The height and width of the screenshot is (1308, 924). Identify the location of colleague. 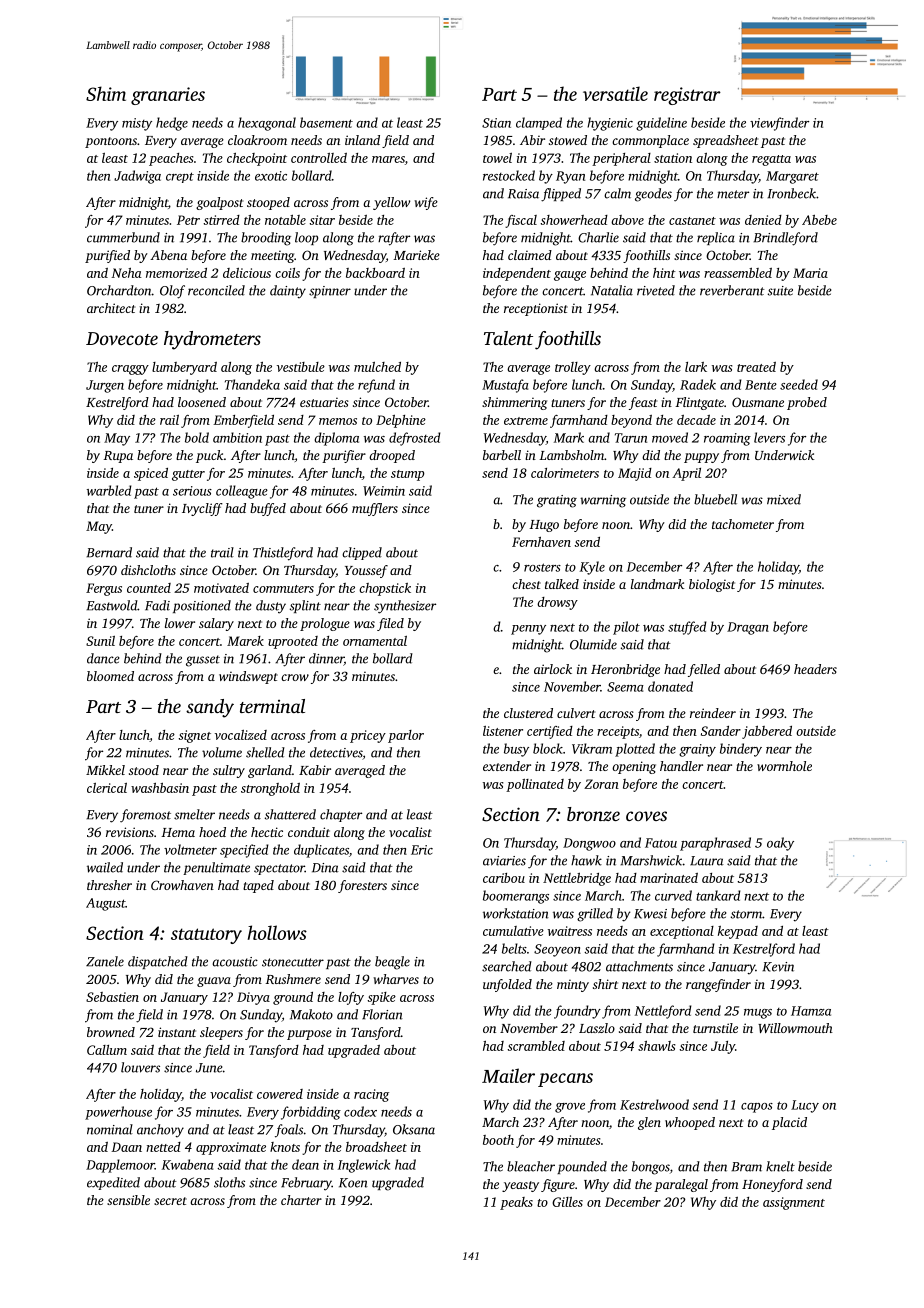
(242, 492).
